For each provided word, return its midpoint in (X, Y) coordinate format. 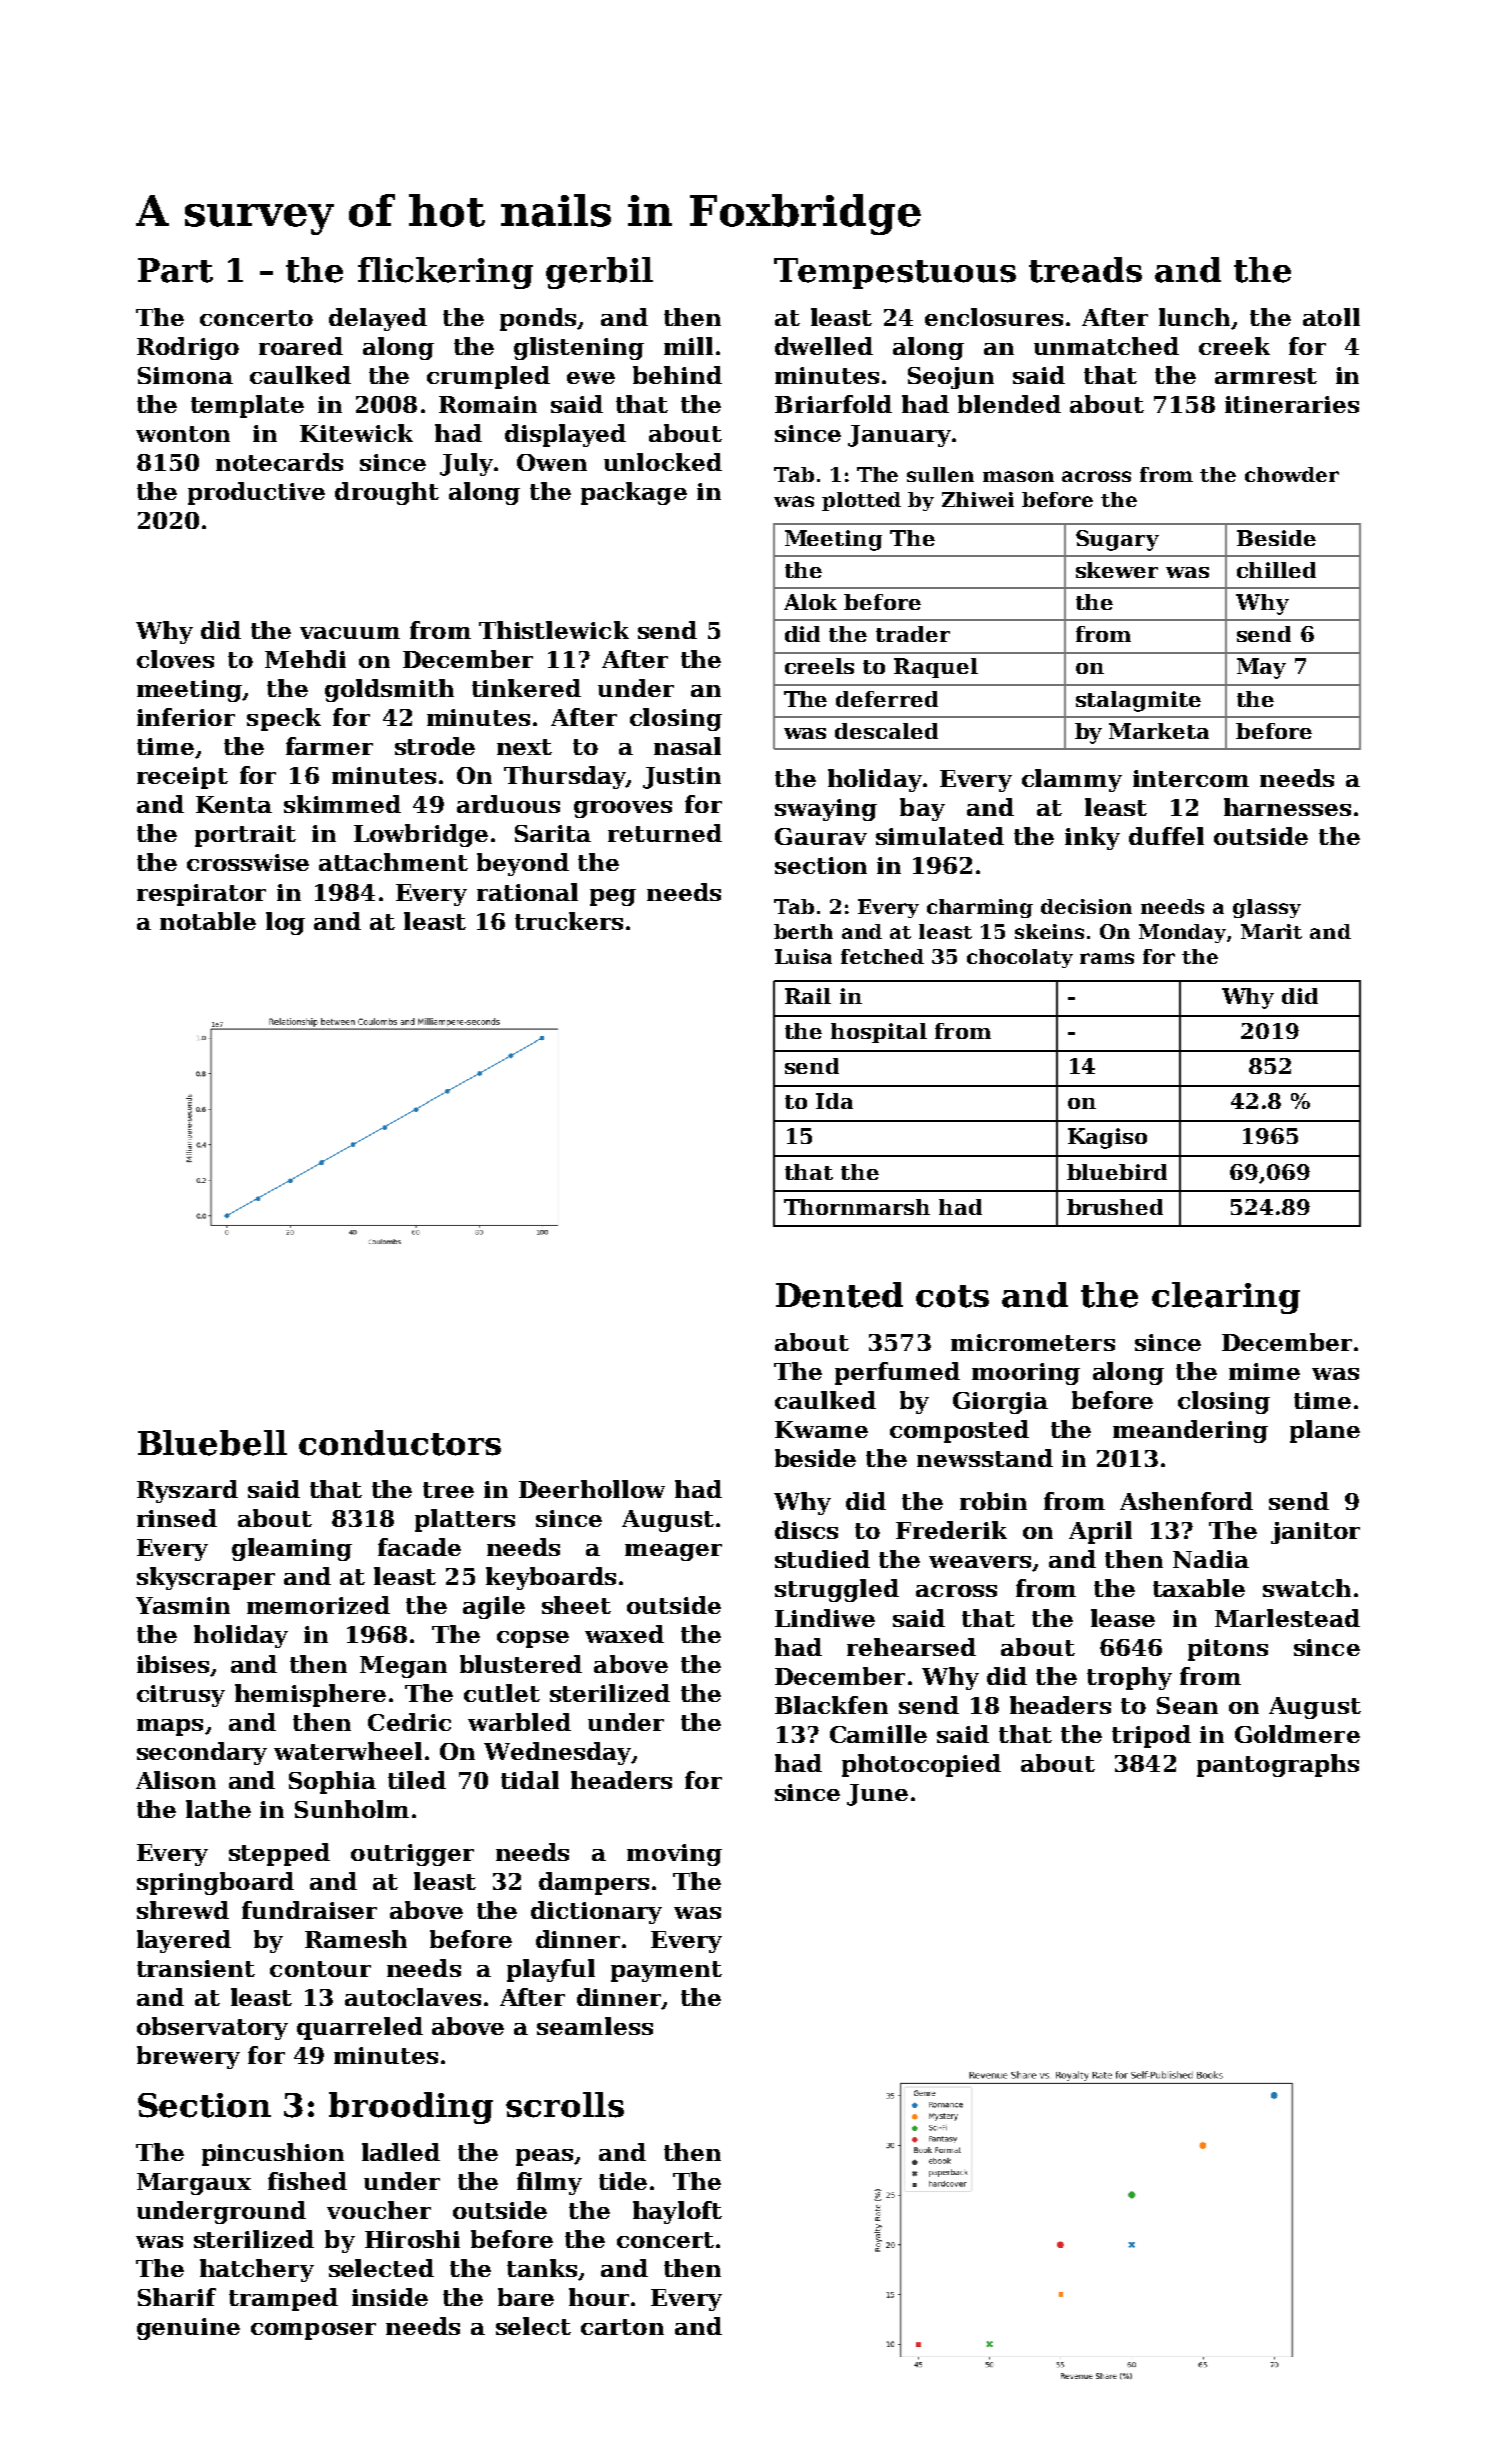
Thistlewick (554, 630)
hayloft (677, 2212)
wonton (183, 434)
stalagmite (1138, 701)
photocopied (921, 1765)
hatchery (257, 2270)
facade (419, 1547)
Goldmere (1297, 1734)
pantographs (1278, 1765)
